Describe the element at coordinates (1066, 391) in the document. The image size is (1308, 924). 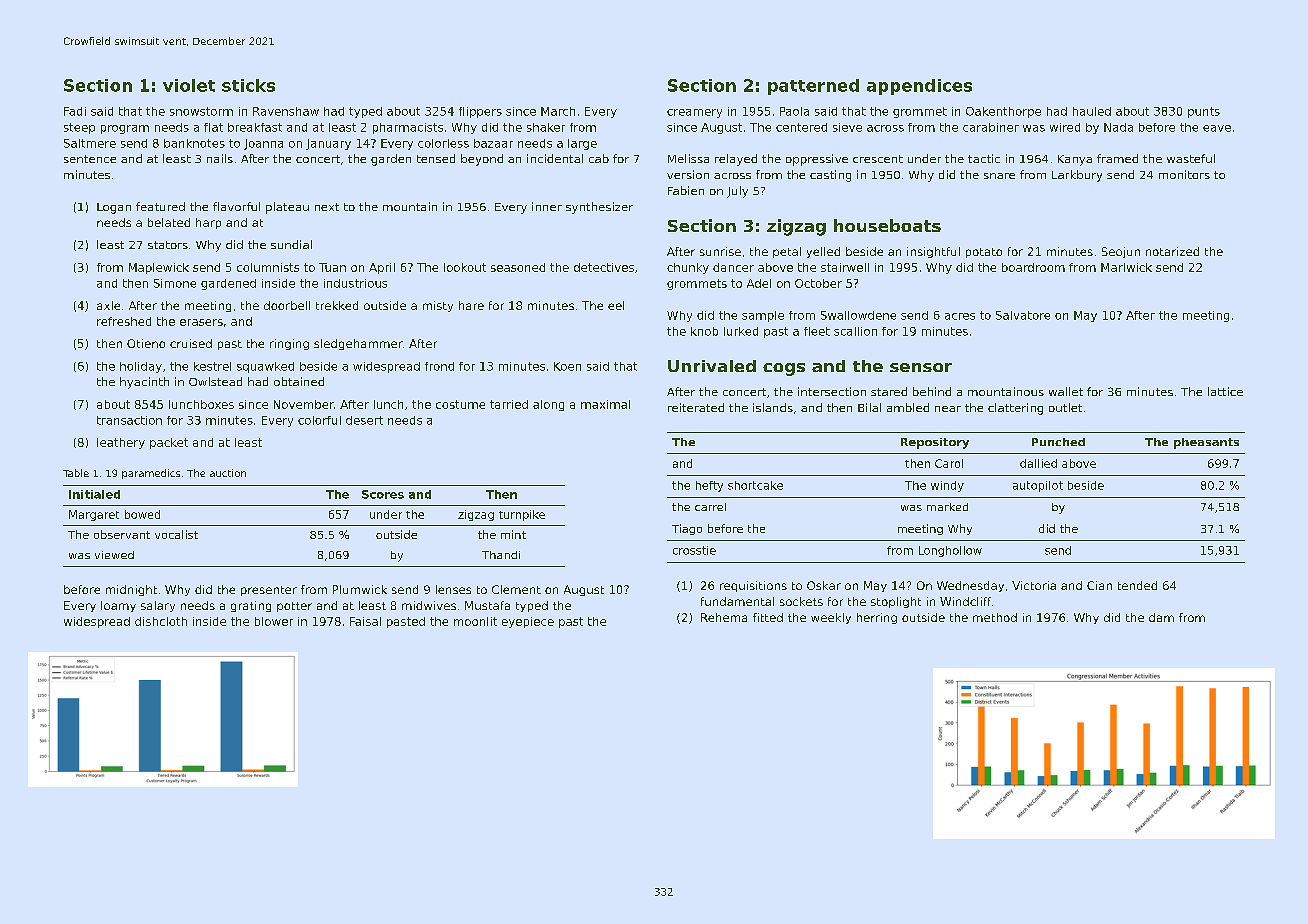
I see `wallet` at that location.
